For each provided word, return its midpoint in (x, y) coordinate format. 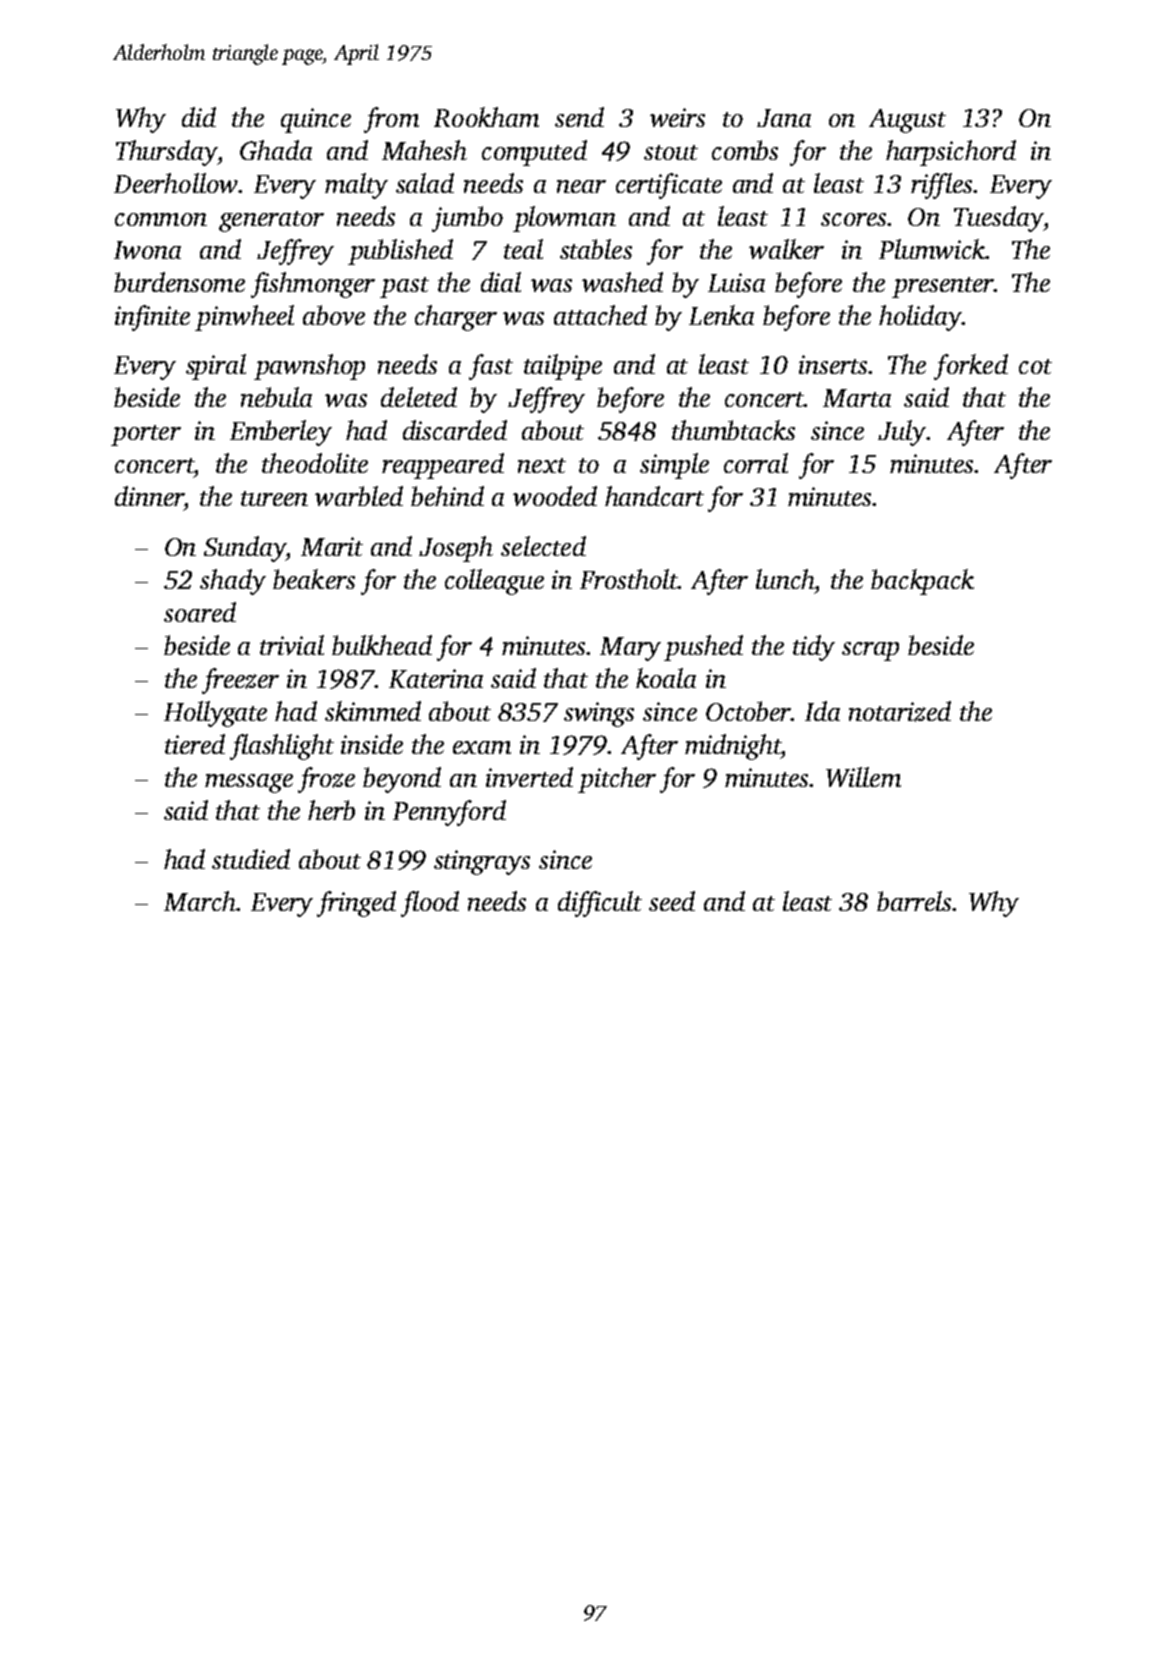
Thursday (166, 153)
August (907, 121)
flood (430, 904)
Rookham (486, 117)
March (200, 901)
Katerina (436, 678)
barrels (914, 901)
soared (200, 612)
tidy (814, 648)
